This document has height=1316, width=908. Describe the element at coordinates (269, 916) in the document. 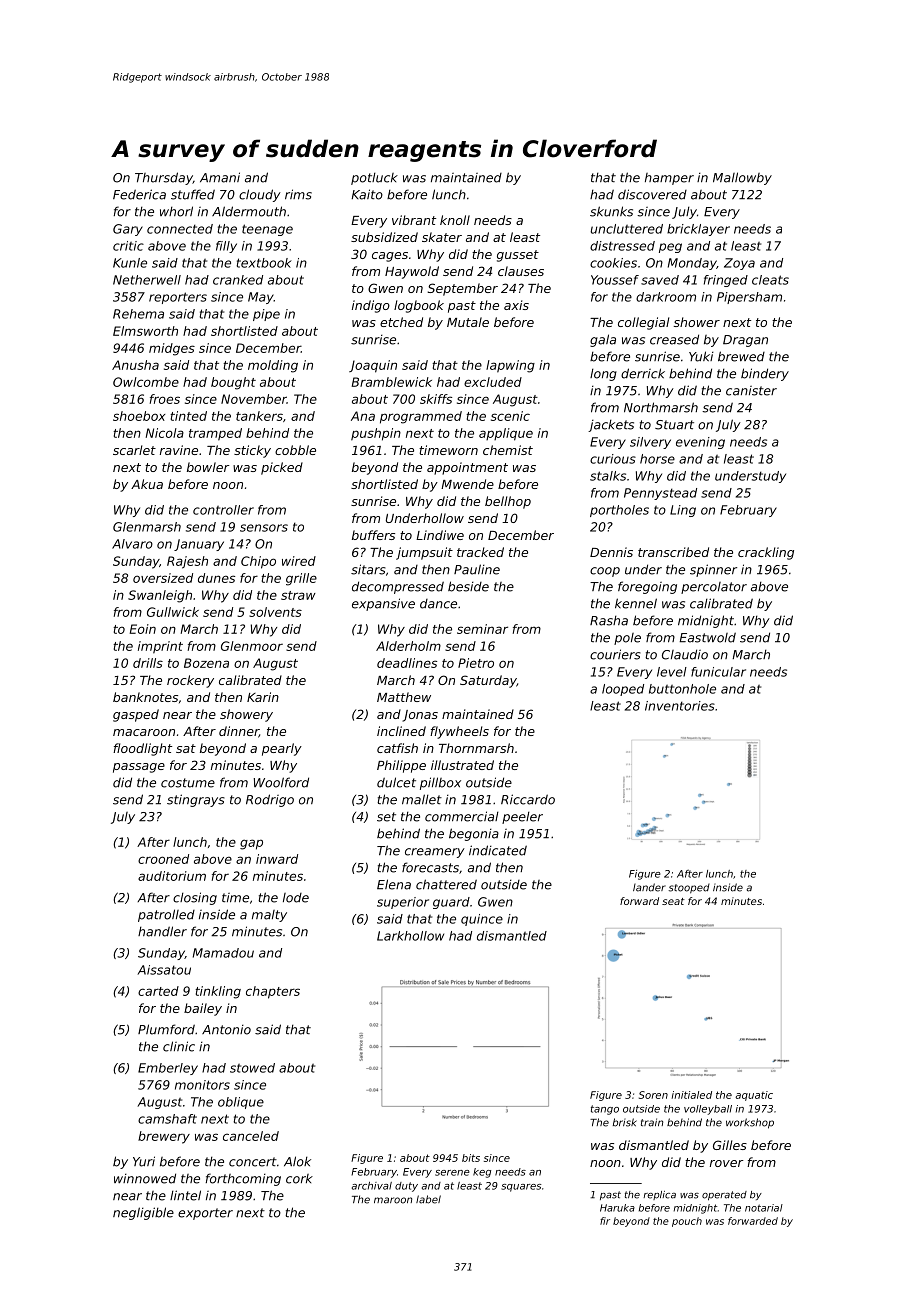

I see `malty` at that location.
